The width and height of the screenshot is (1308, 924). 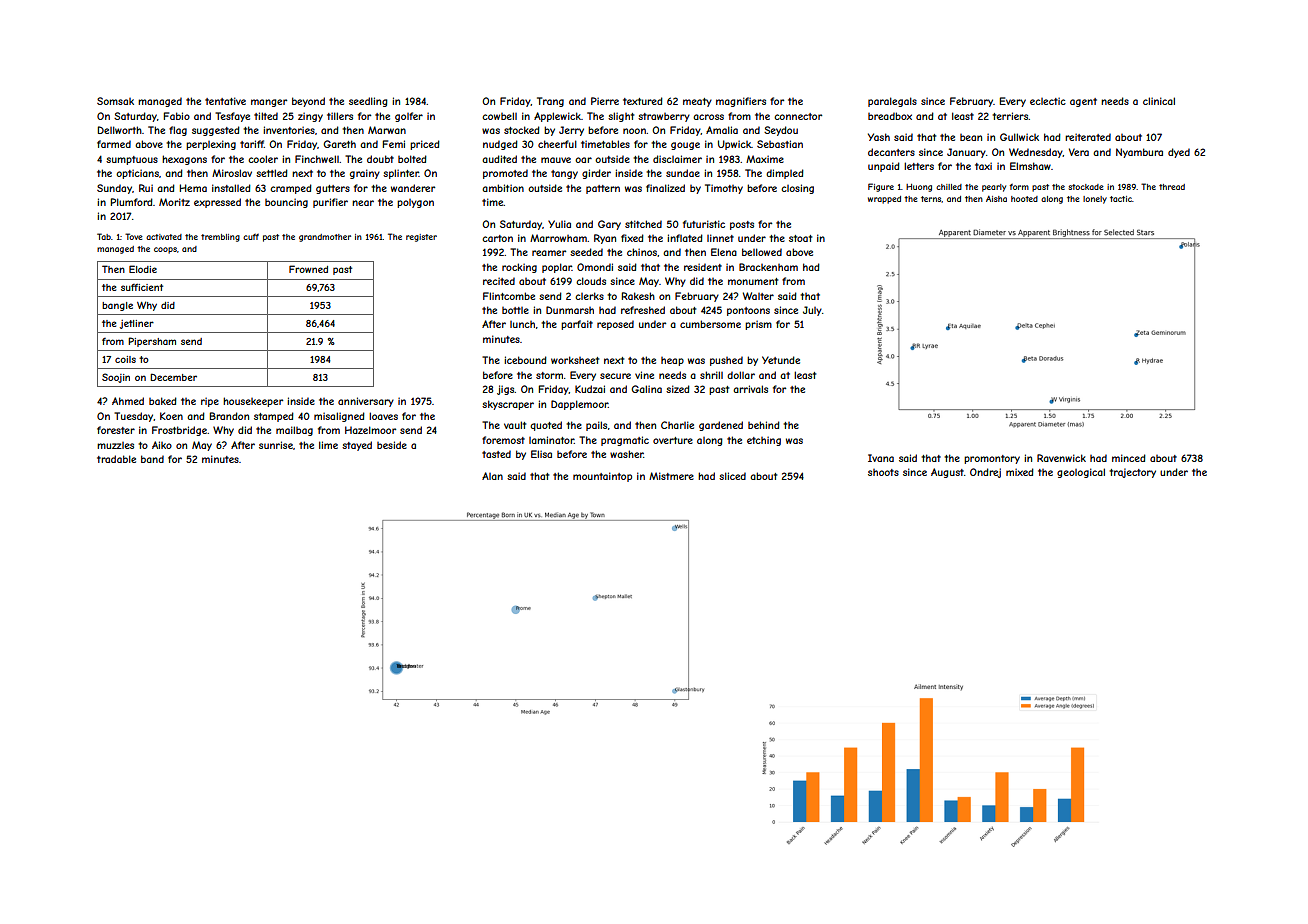 I want to click on resident, so click(x=703, y=267).
